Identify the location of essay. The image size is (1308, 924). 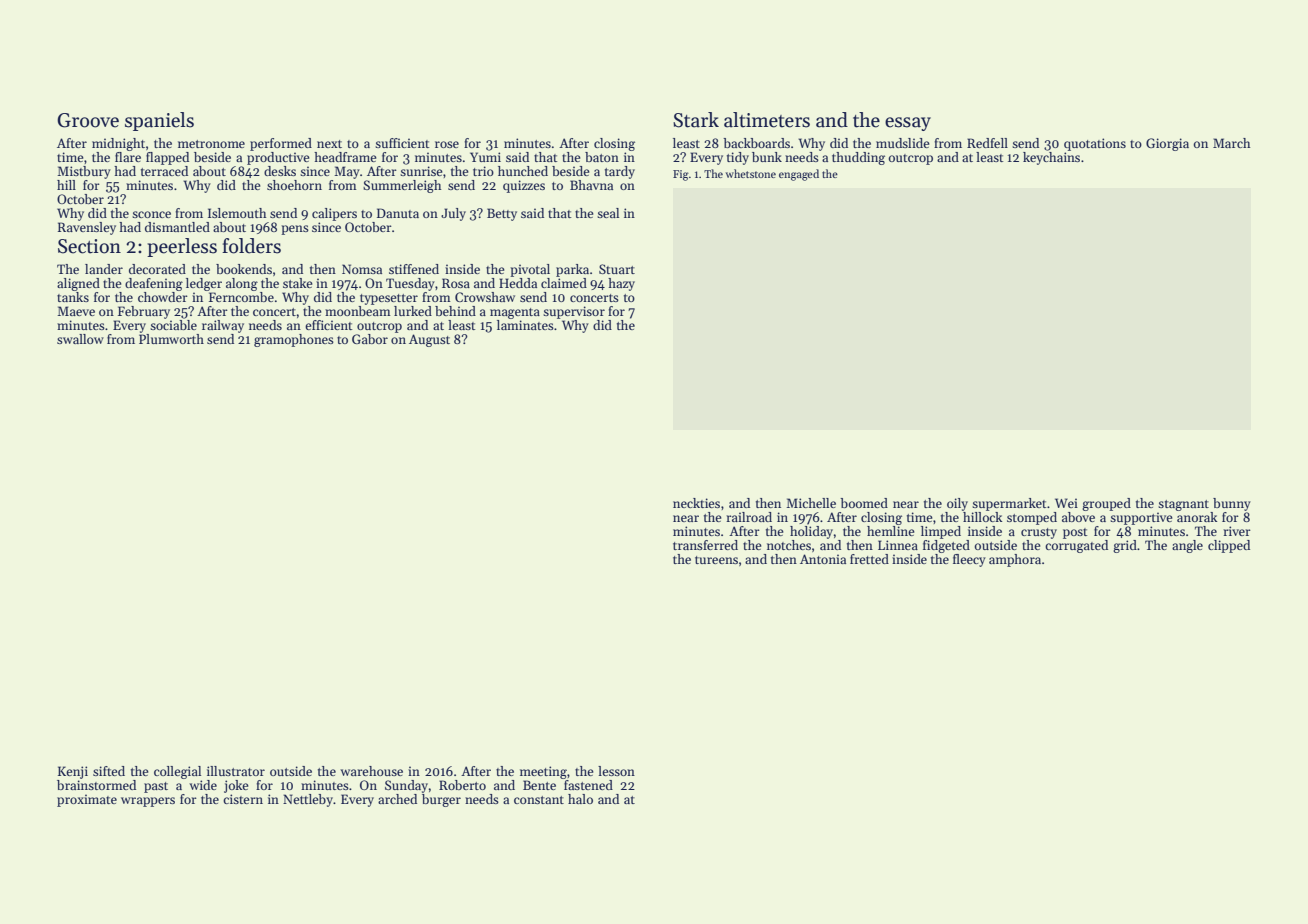
(908, 124).
